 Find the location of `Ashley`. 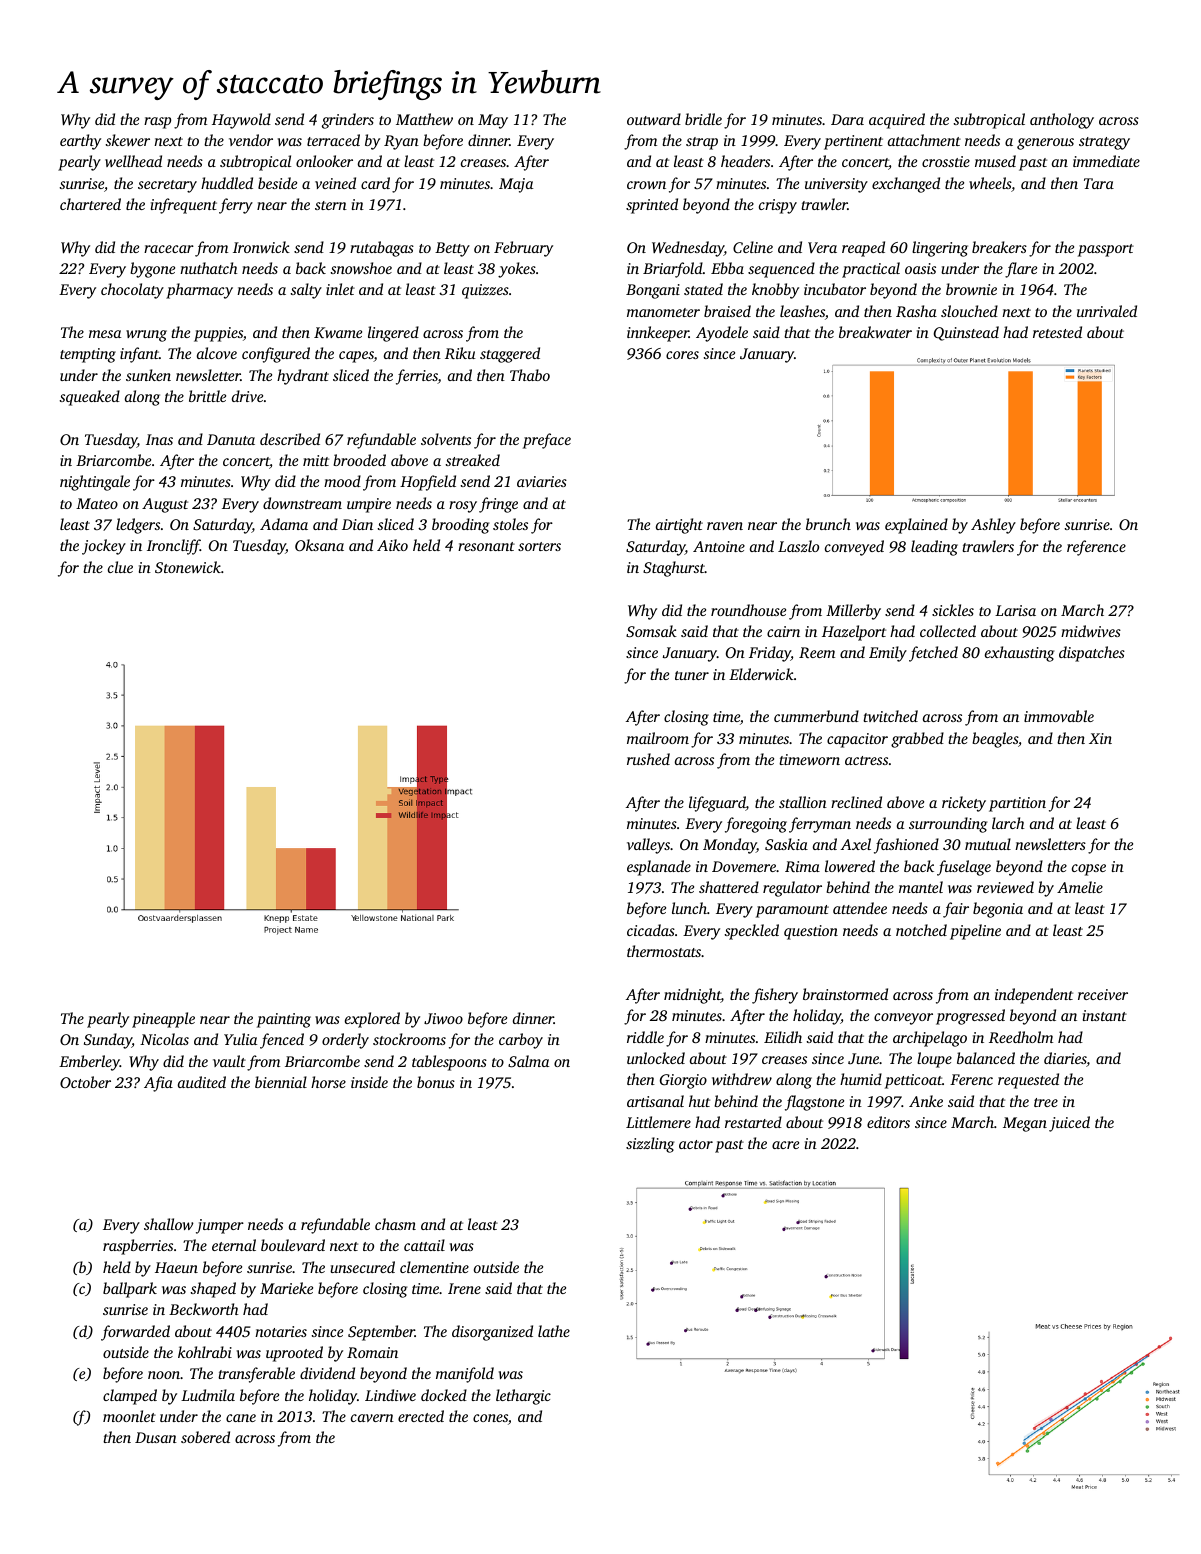

Ashley is located at coordinates (993, 526).
